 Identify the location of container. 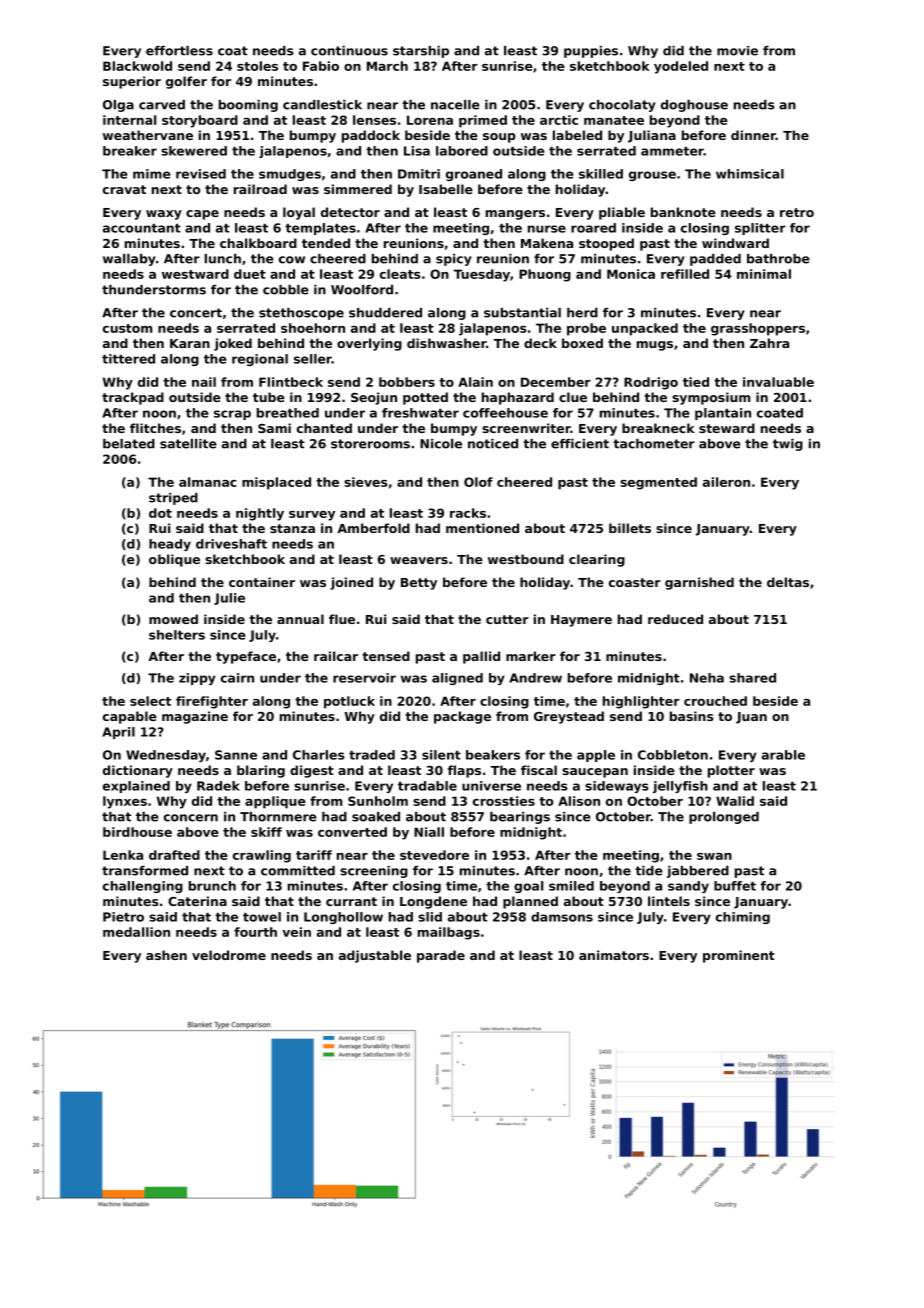
(262, 582).
